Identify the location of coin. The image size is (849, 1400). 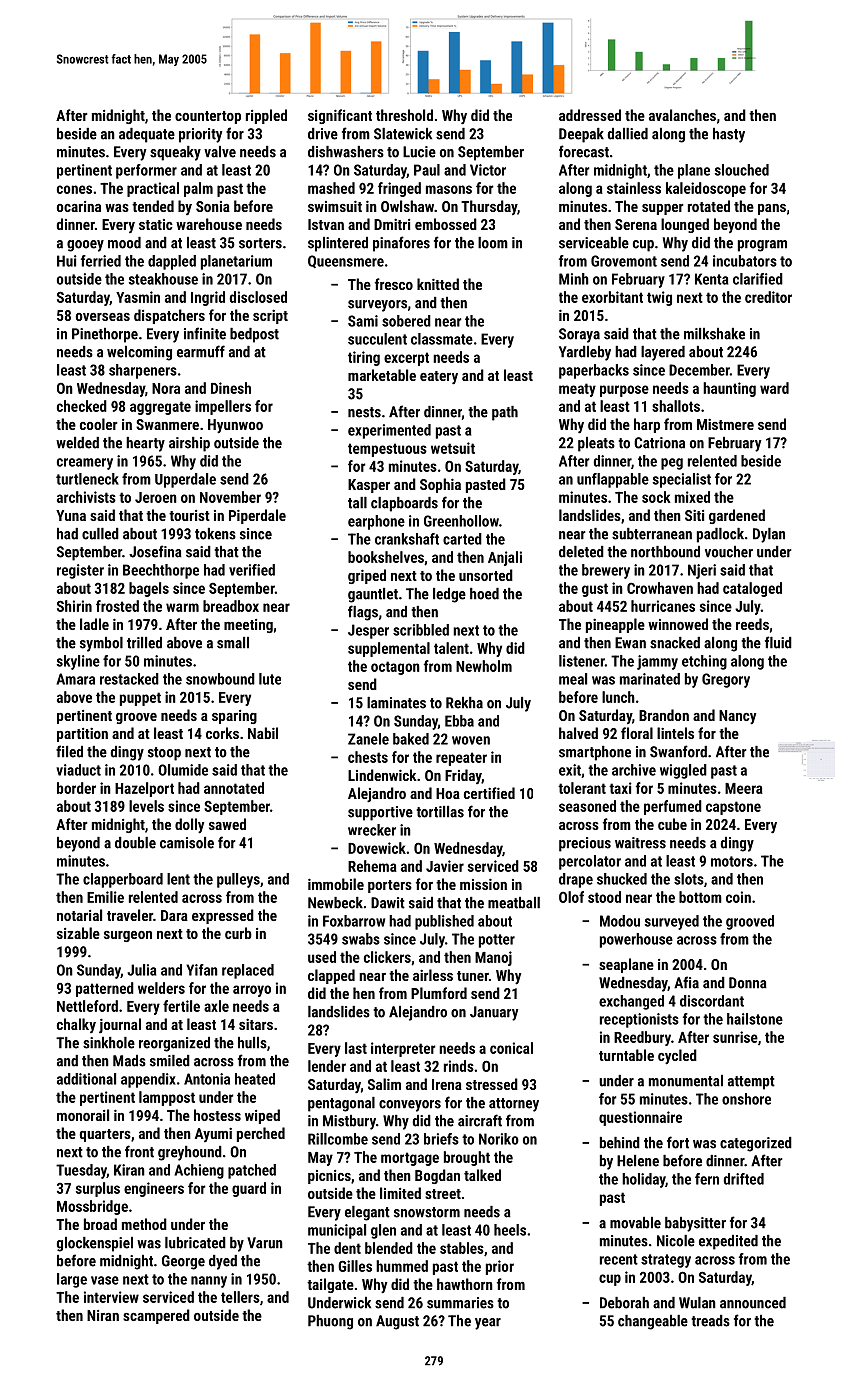
(738, 897).
